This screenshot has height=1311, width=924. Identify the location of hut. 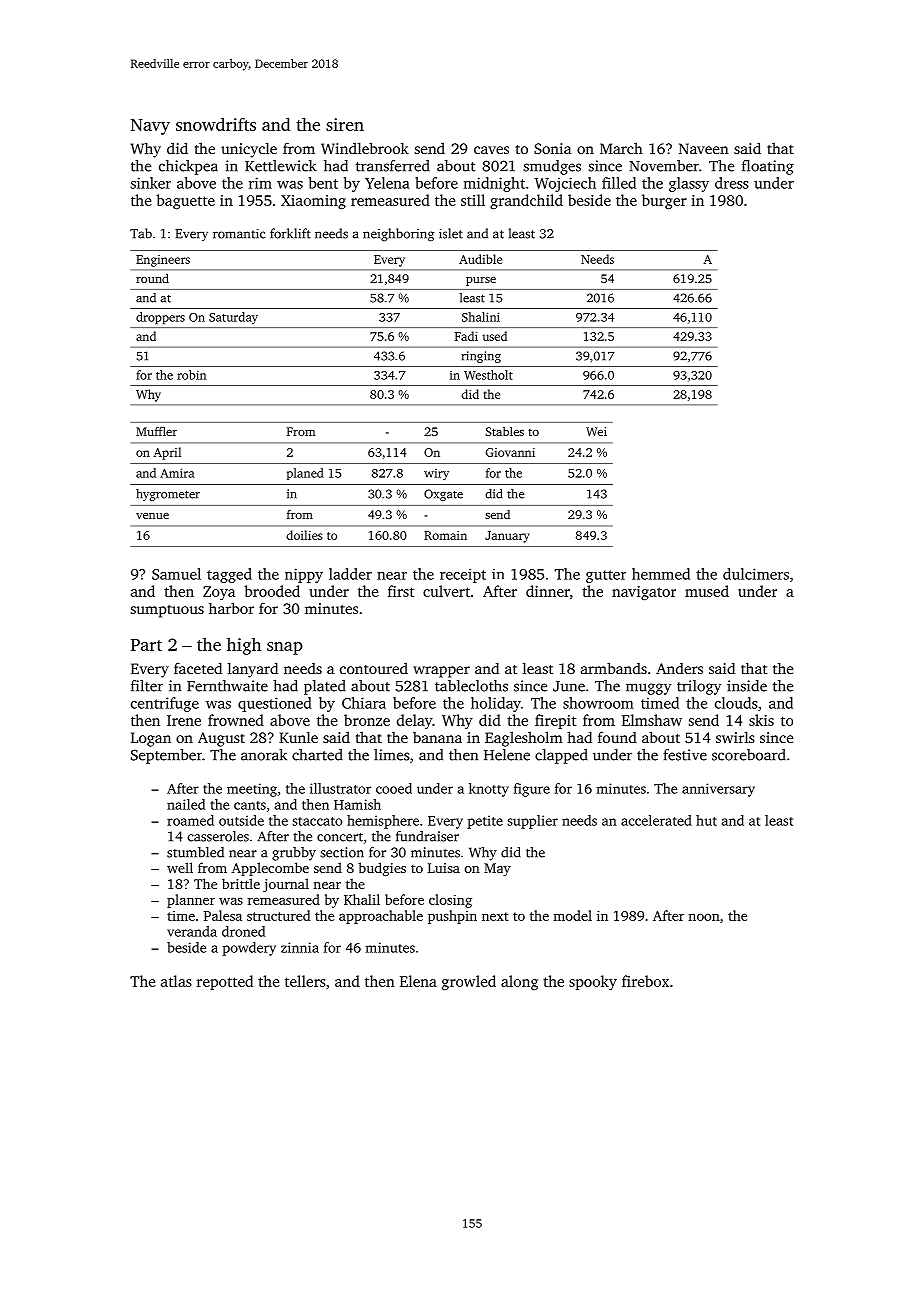
(706, 820).
